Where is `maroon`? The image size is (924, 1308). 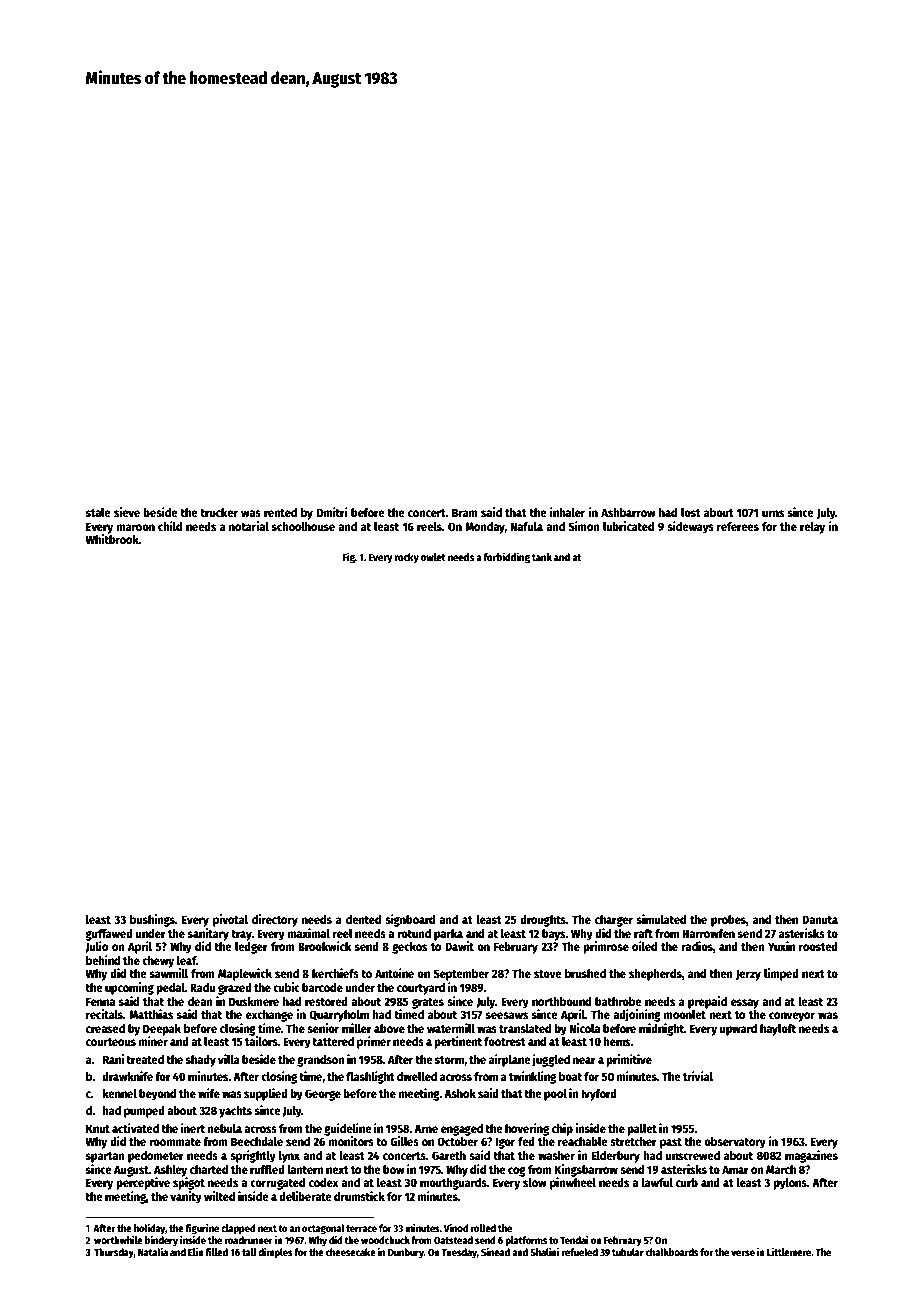
maroon is located at coordinates (136, 527).
